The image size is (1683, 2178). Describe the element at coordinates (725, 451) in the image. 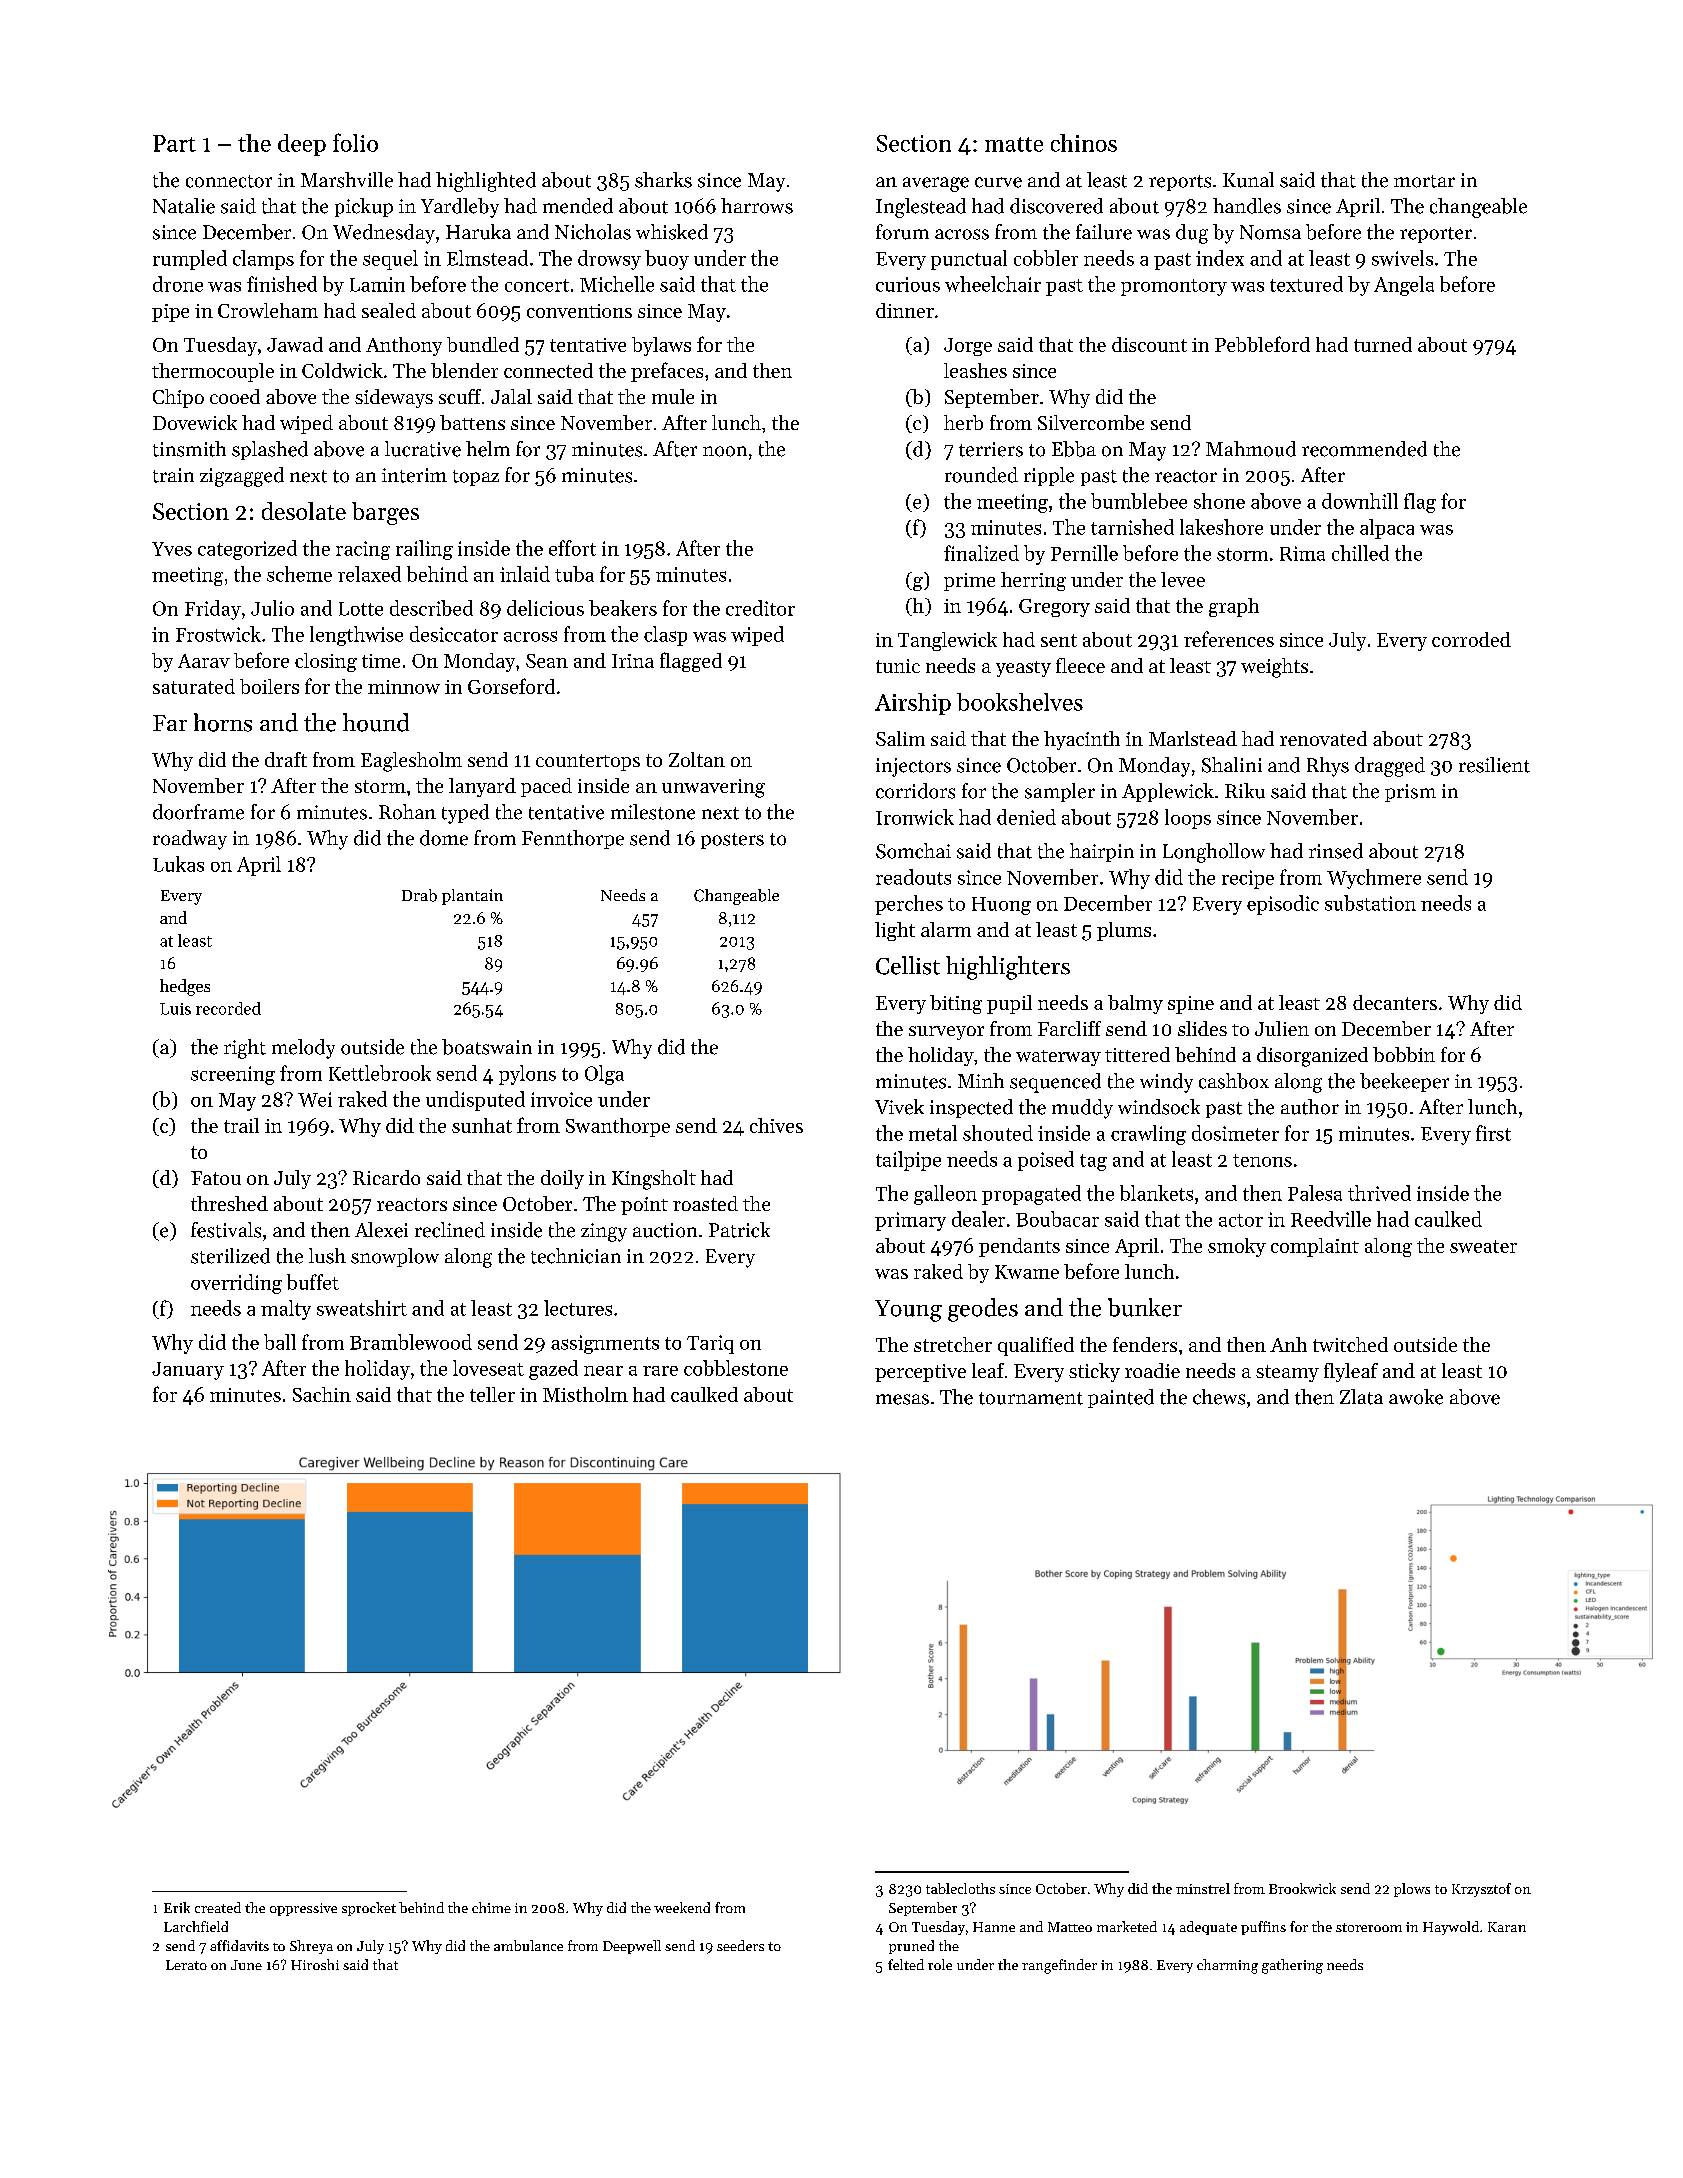

I see `noon` at that location.
